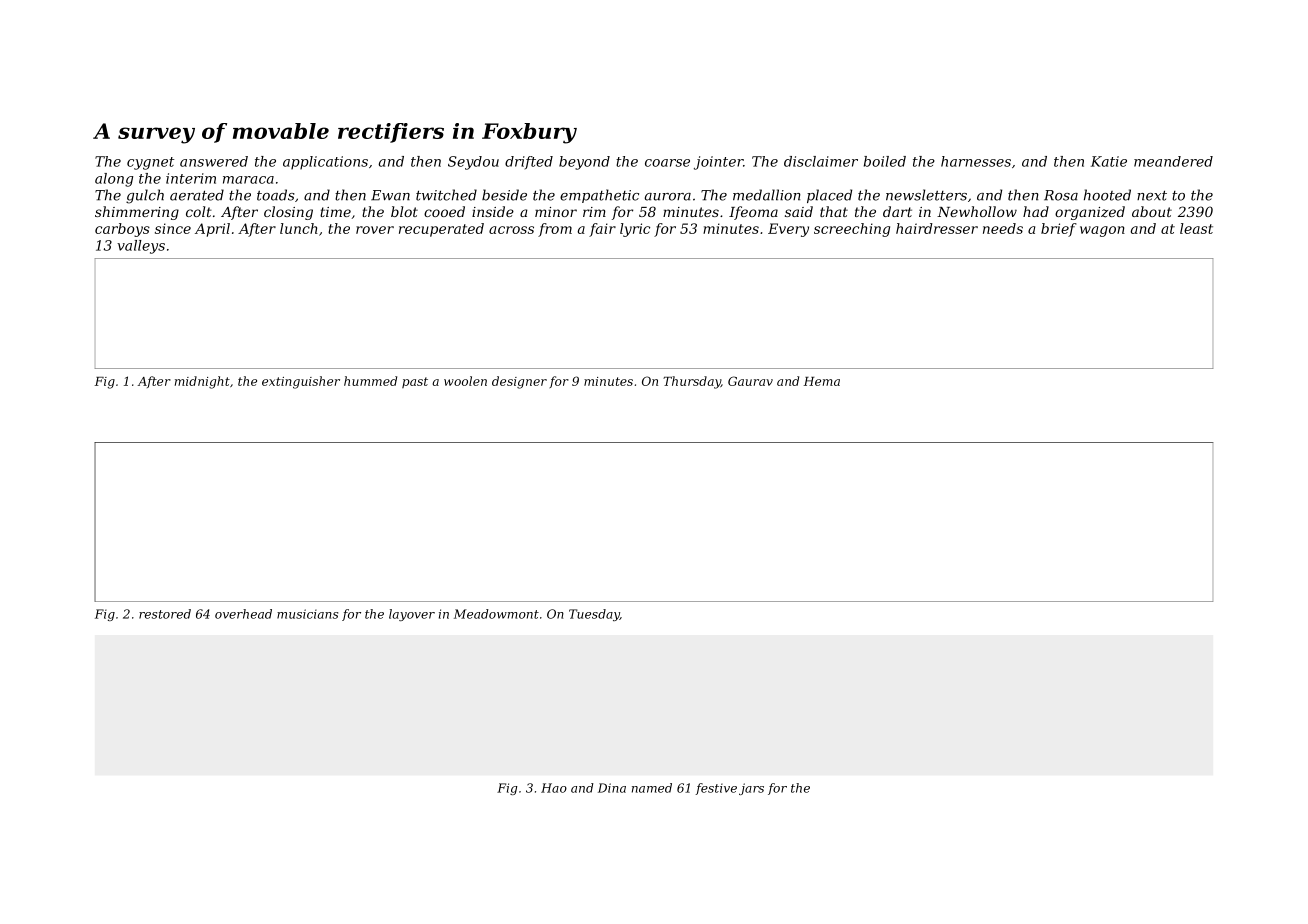 The image size is (1308, 924). What do you see at coordinates (652, 788) in the image?
I see `named` at bounding box center [652, 788].
